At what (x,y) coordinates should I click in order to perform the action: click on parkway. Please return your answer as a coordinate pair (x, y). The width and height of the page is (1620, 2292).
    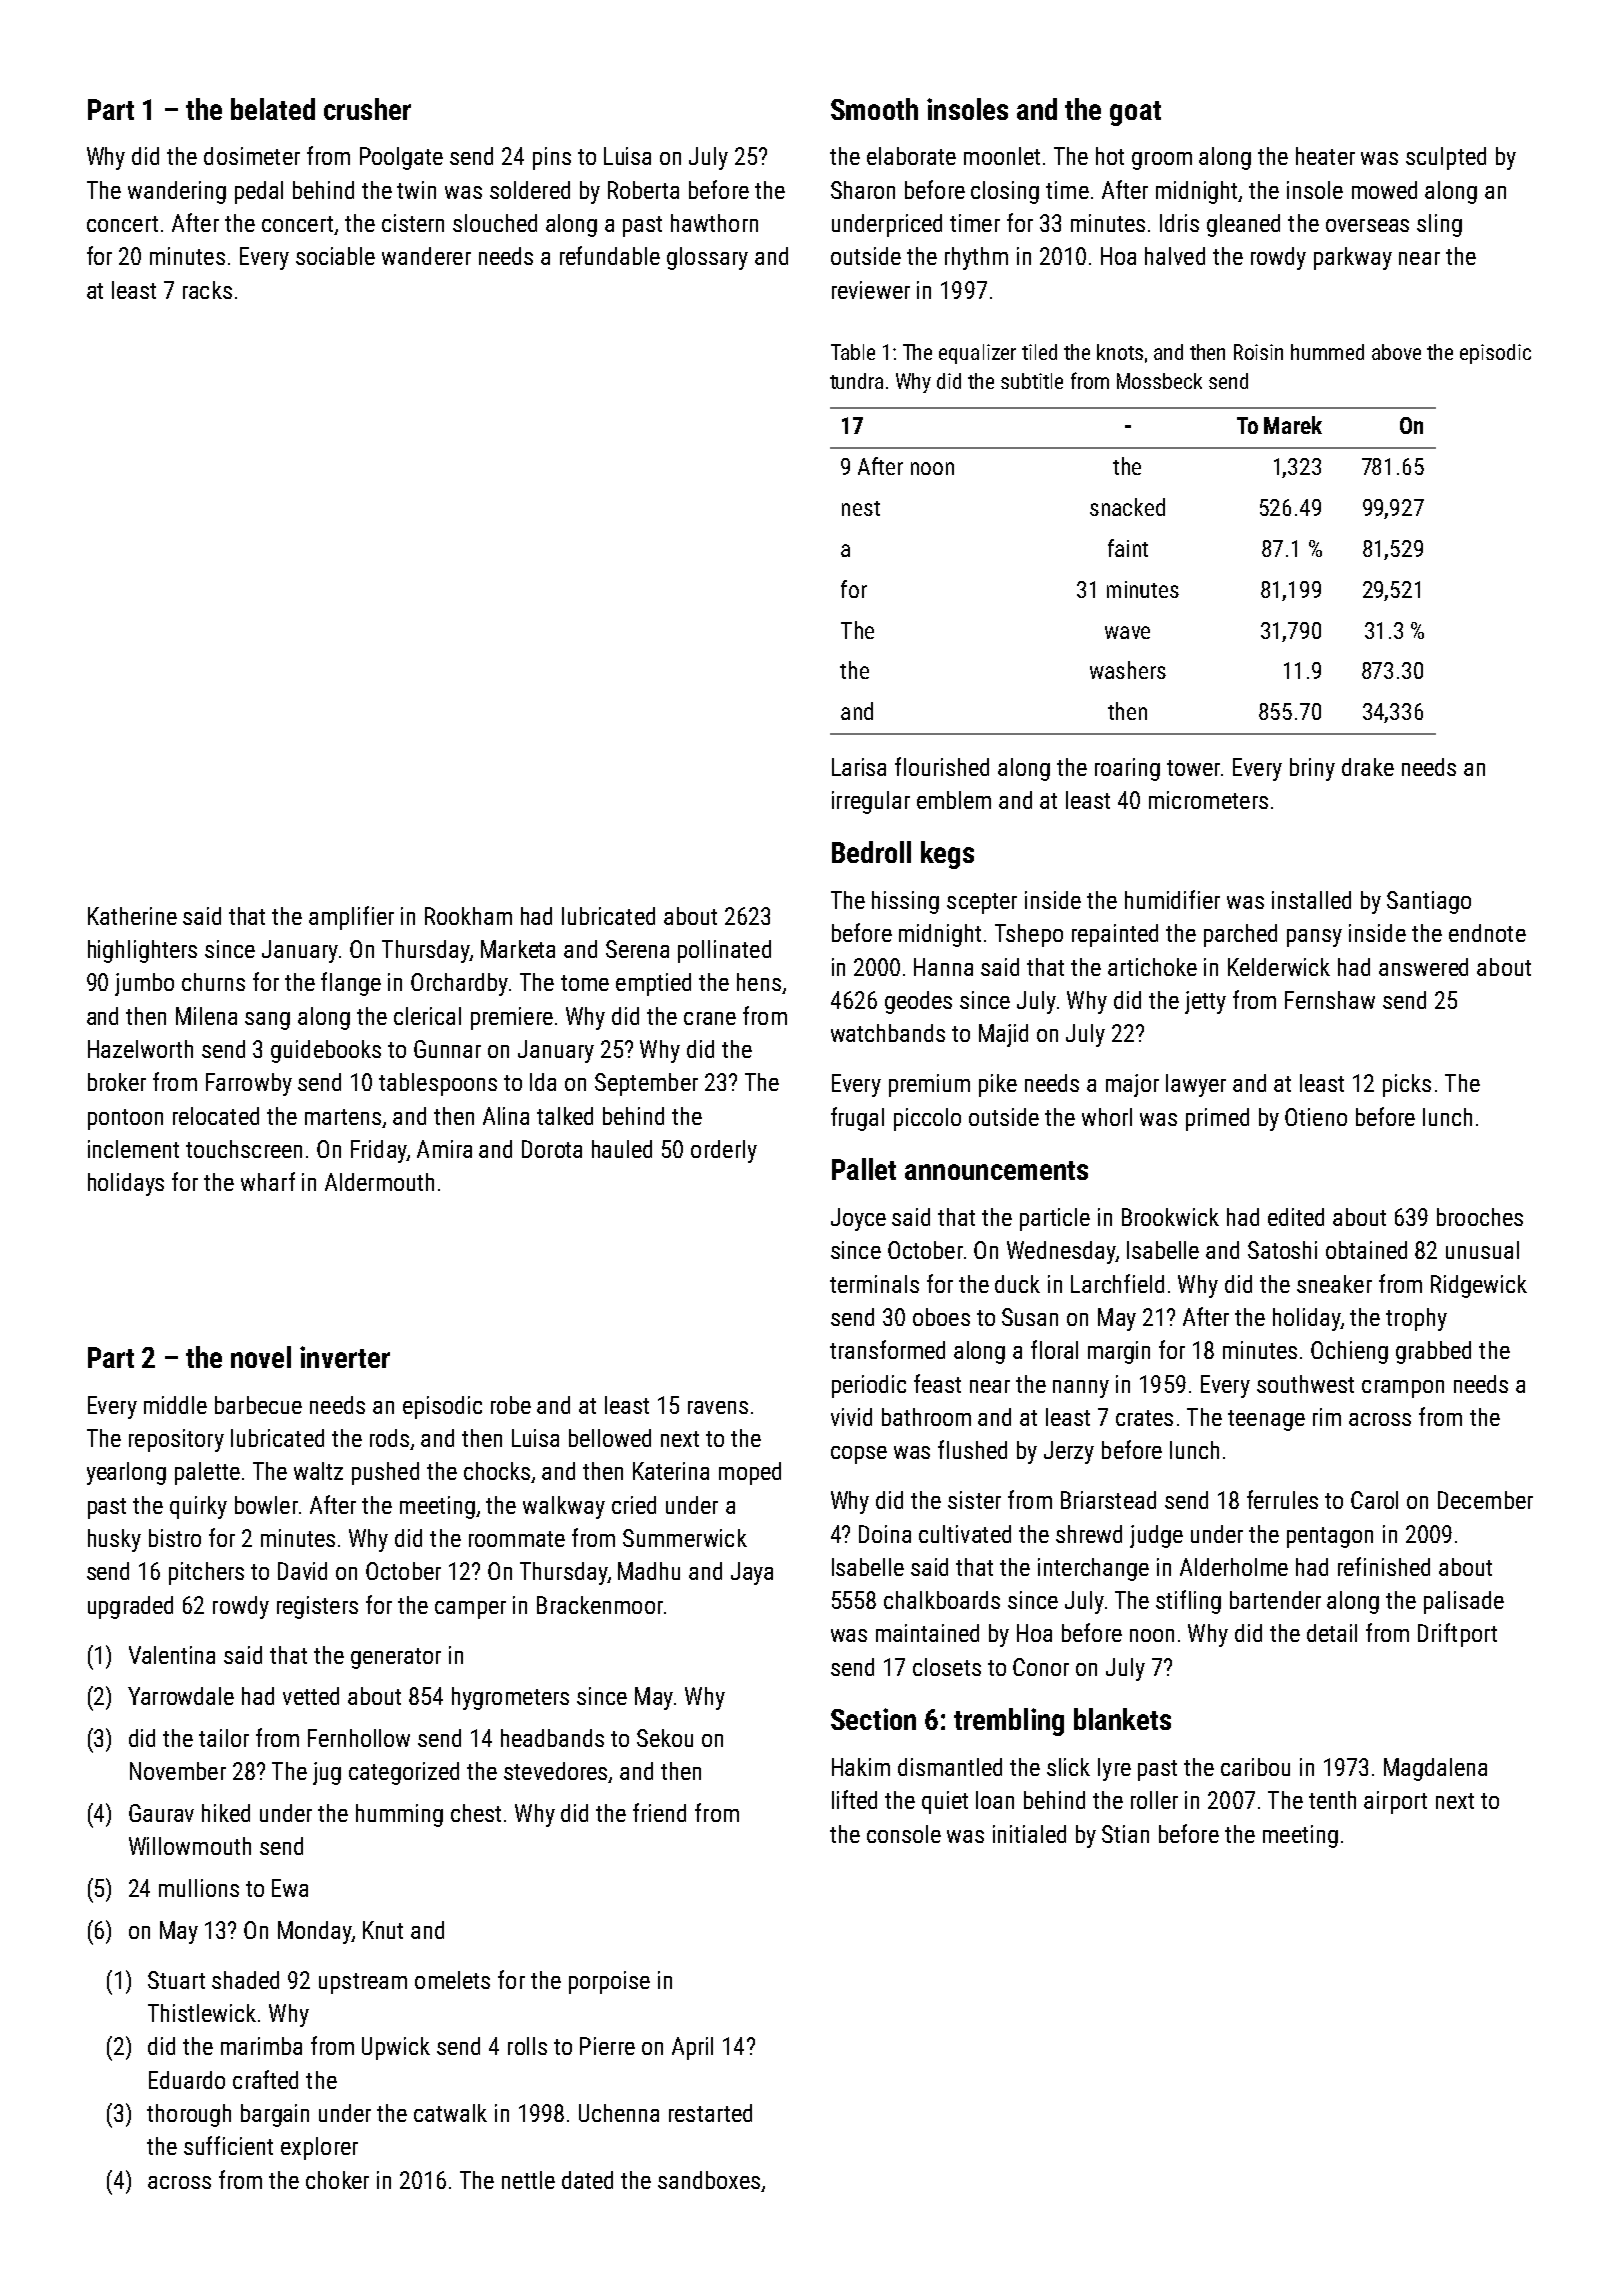
    Looking at the image, I should click on (1353, 258).
